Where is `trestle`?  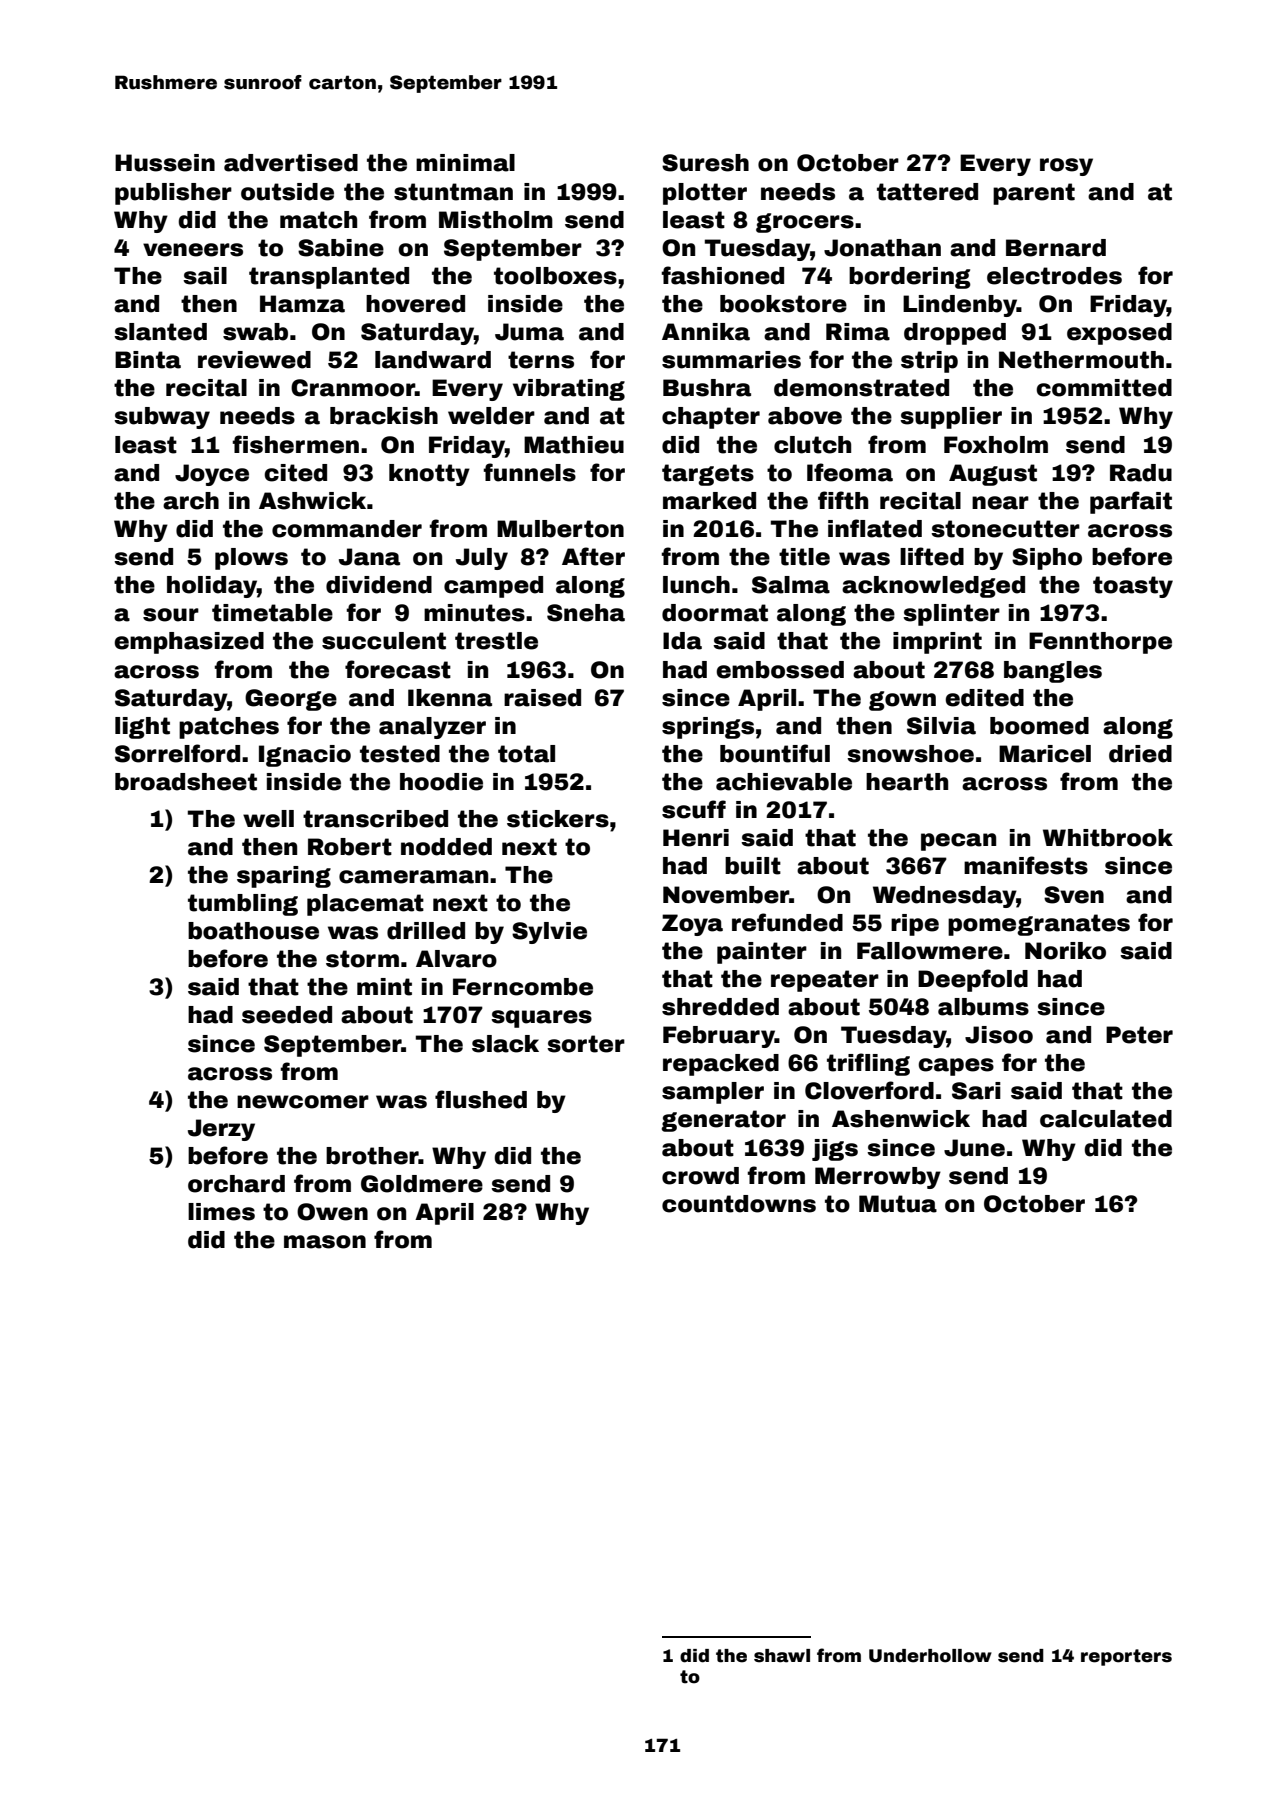 trestle is located at coordinates (496, 641).
